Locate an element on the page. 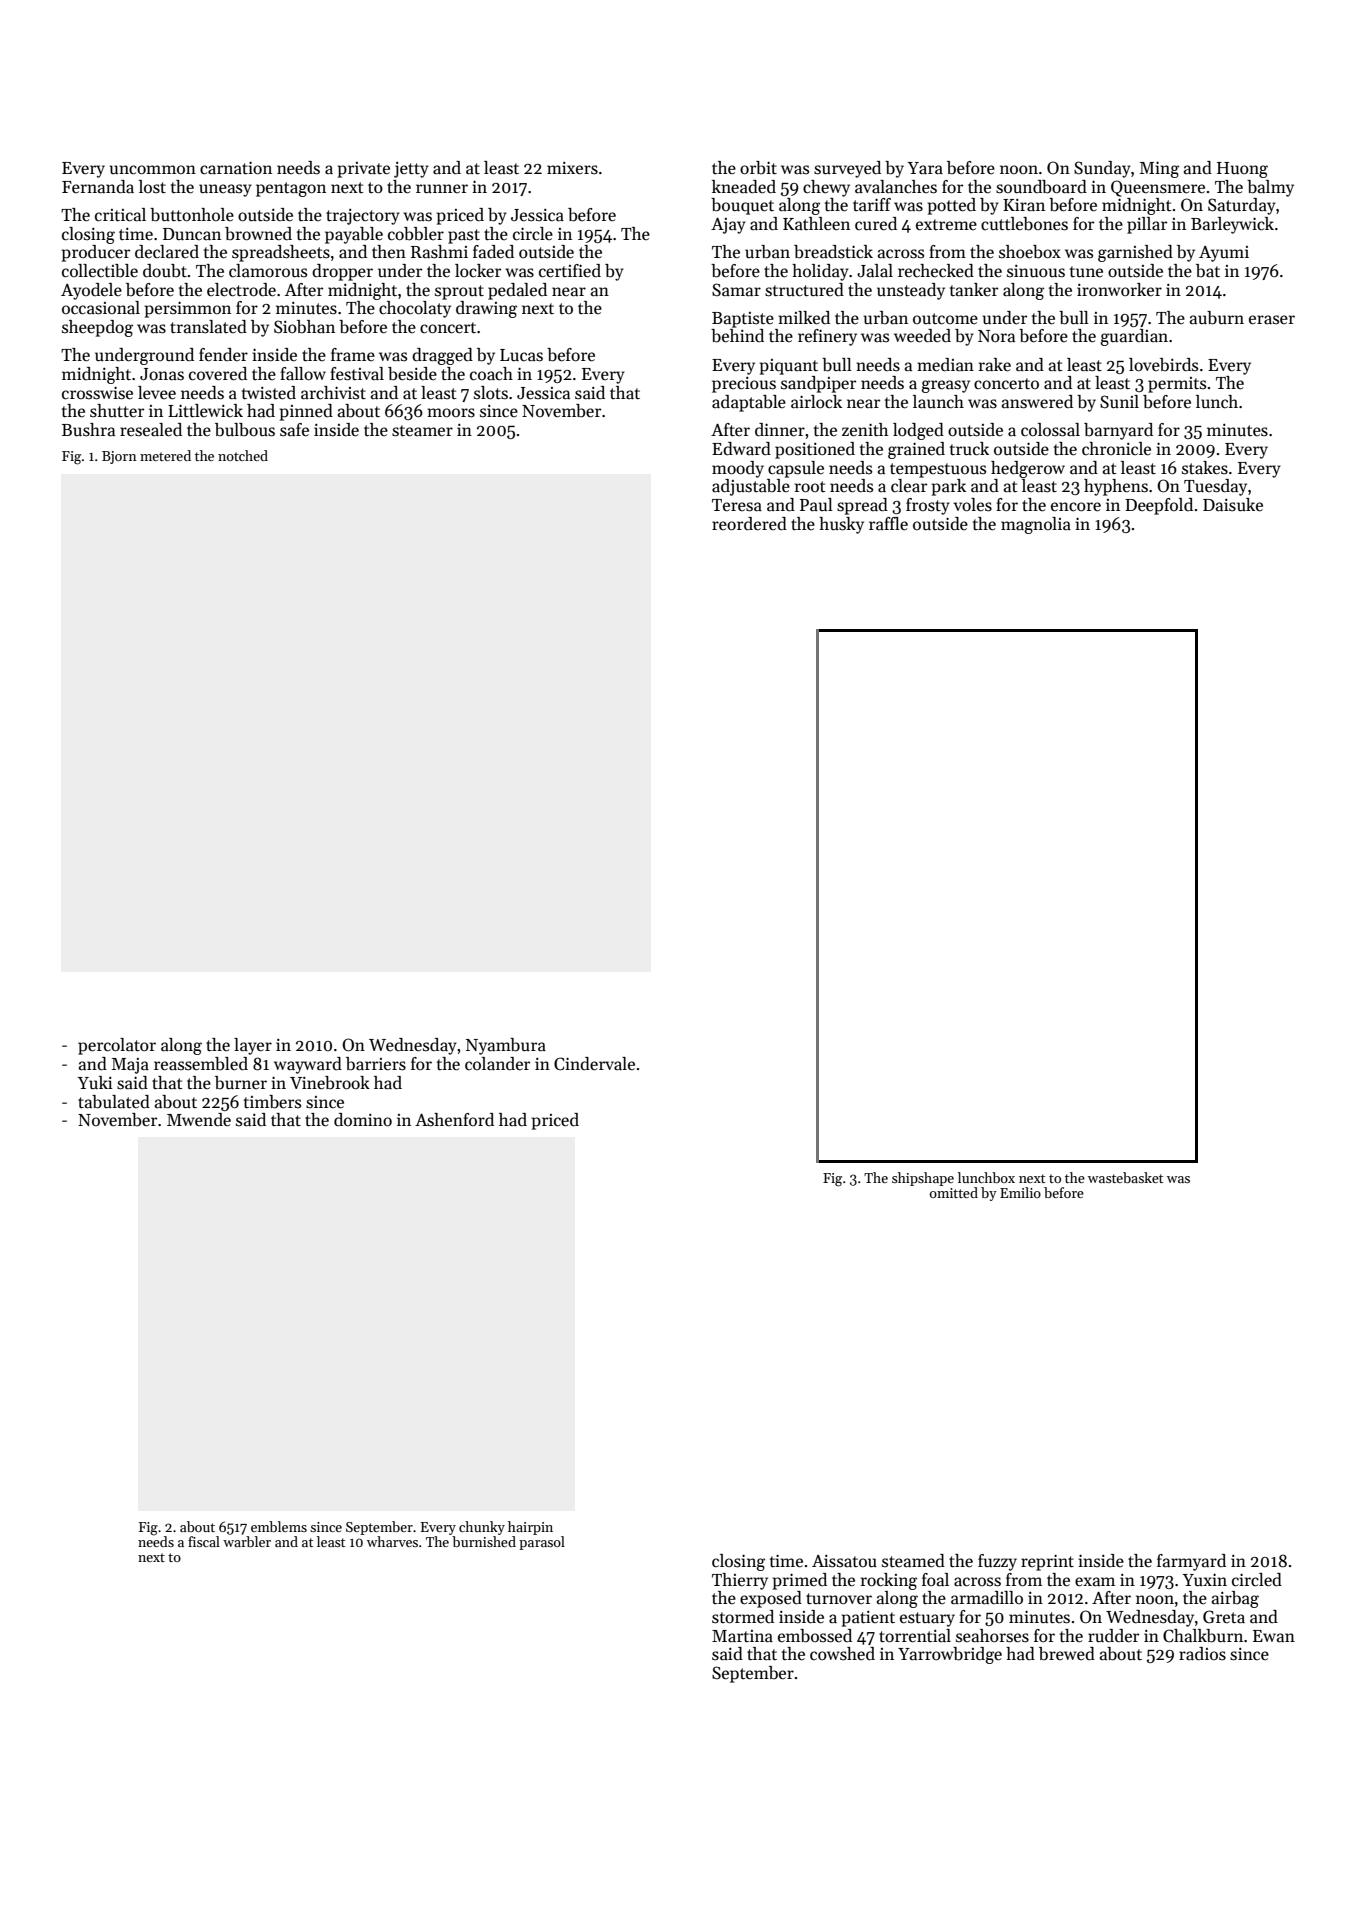 This document has height=1928, width=1363. mixers is located at coordinates (572, 168).
